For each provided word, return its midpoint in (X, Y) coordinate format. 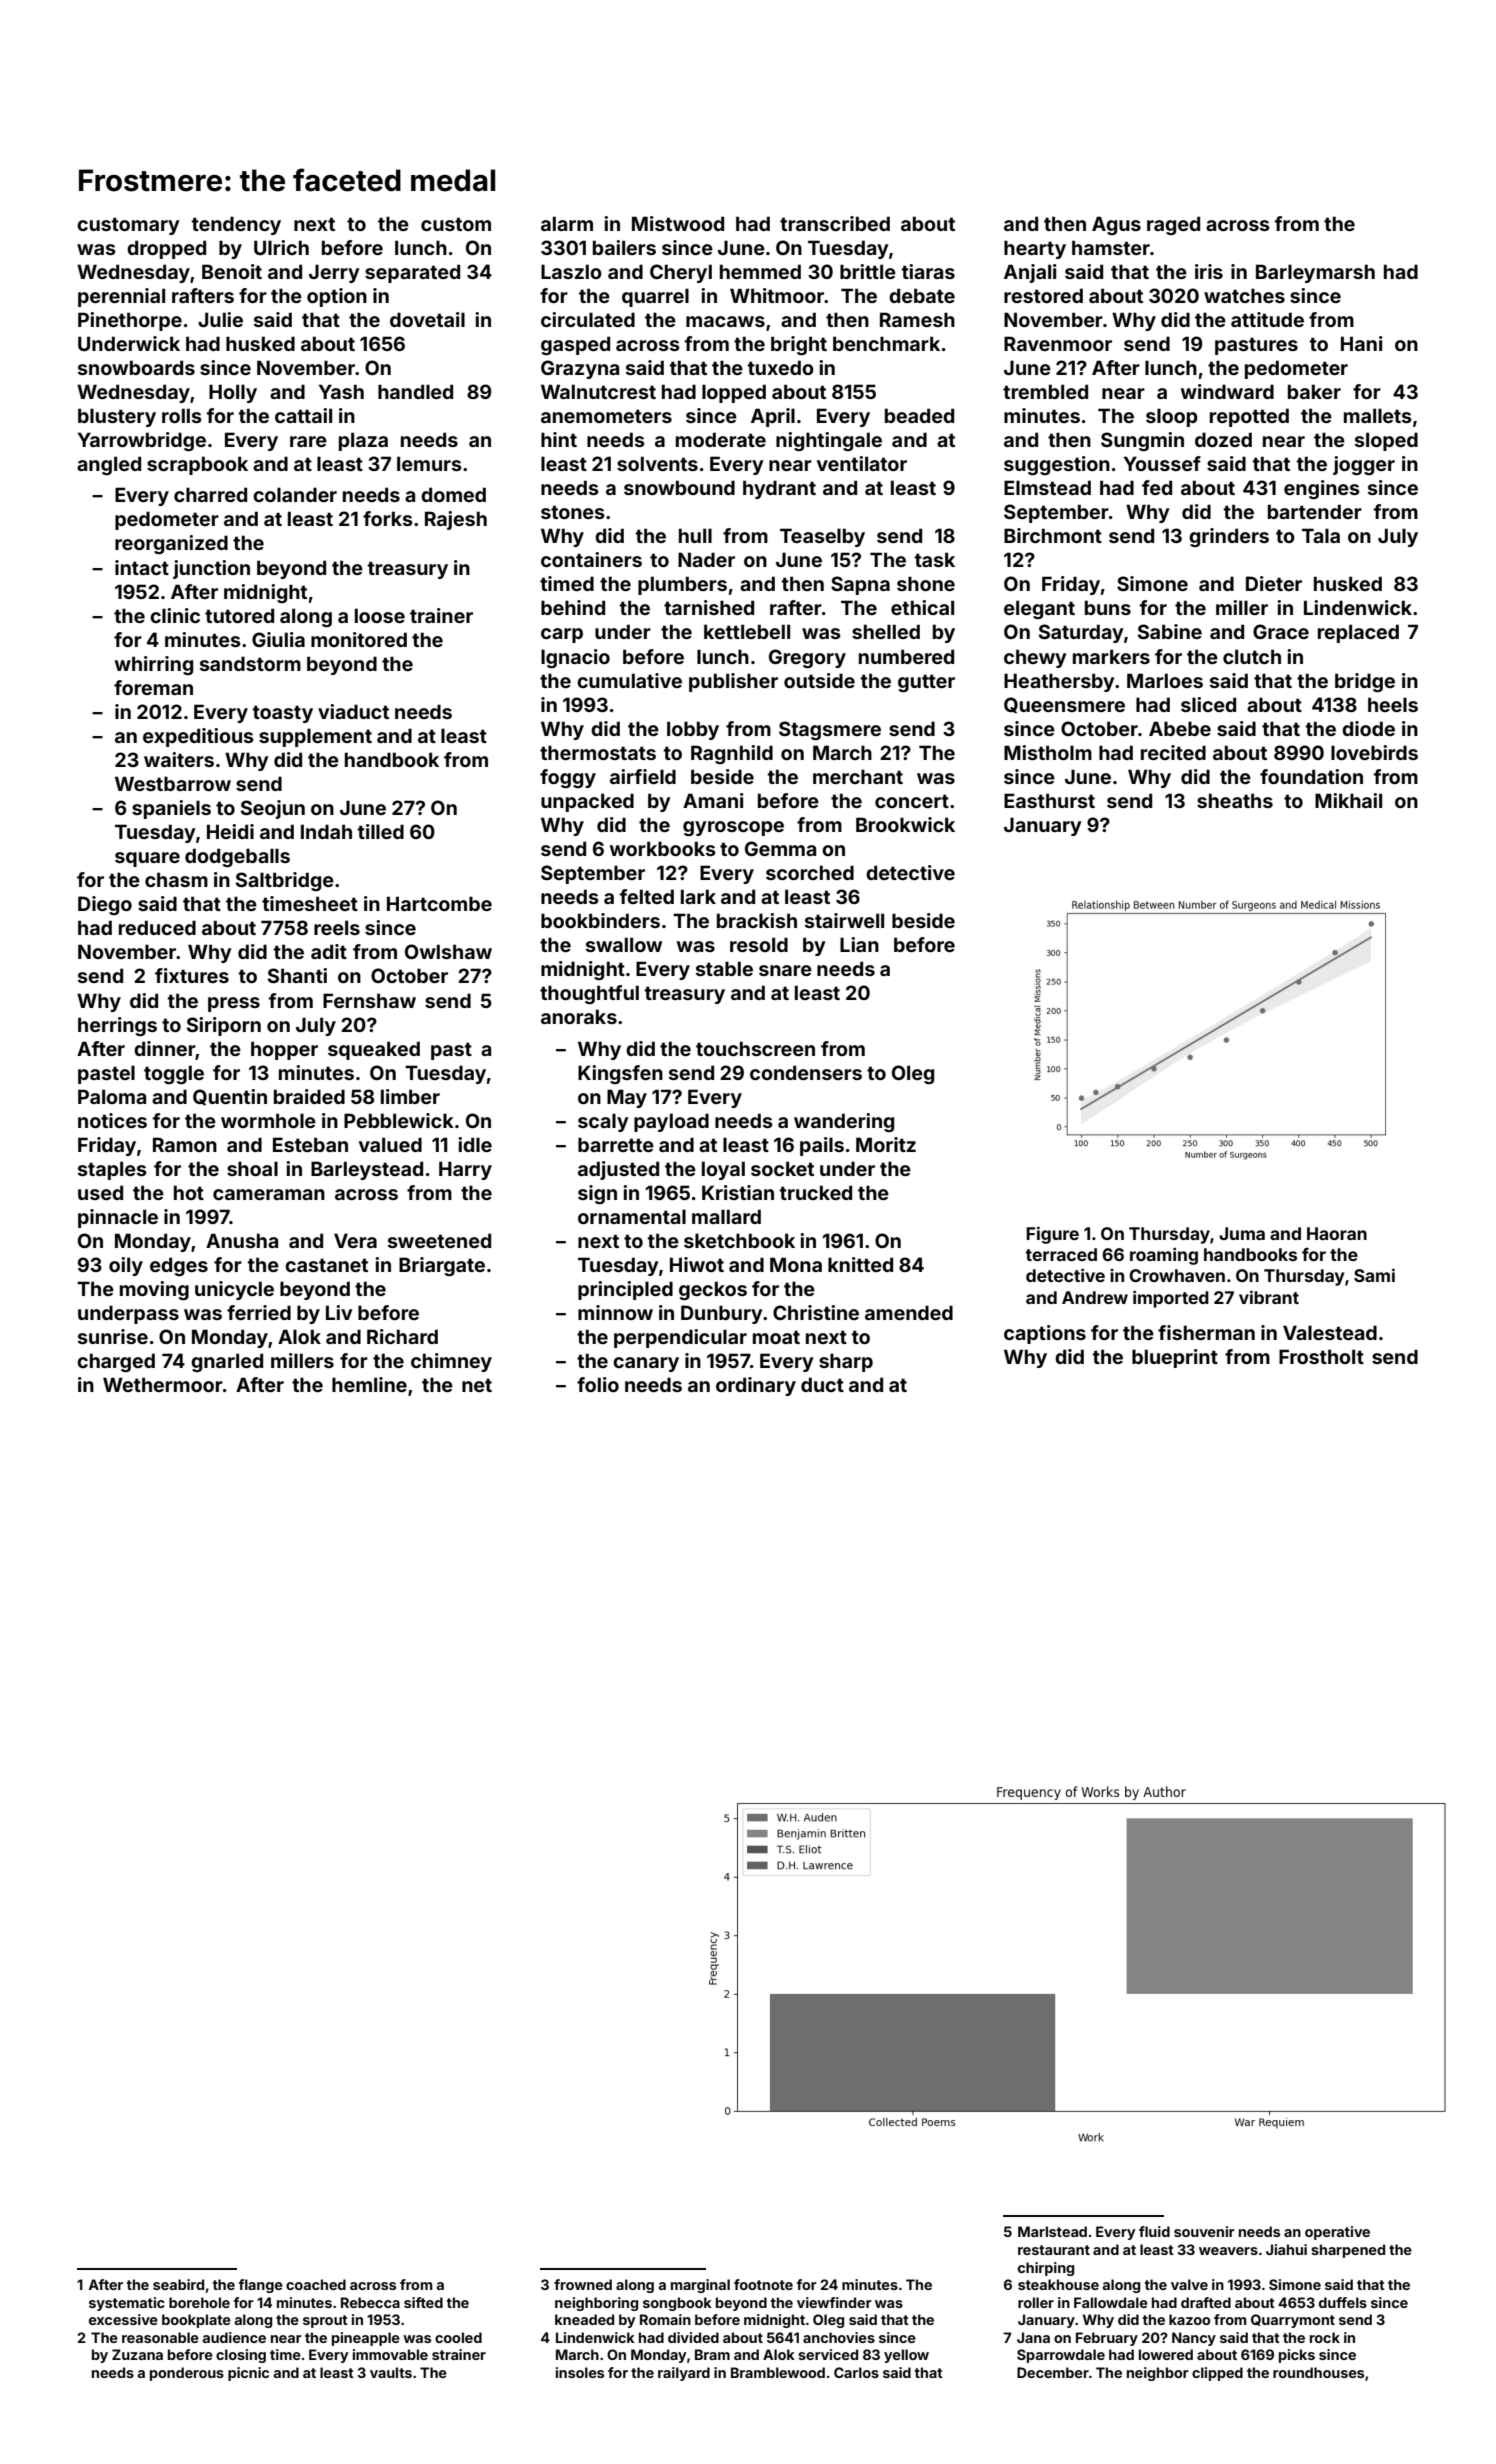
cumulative (629, 680)
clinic (175, 615)
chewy (1035, 658)
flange (261, 2286)
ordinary (756, 1386)
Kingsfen (620, 1074)
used (100, 1192)
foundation (1311, 776)
